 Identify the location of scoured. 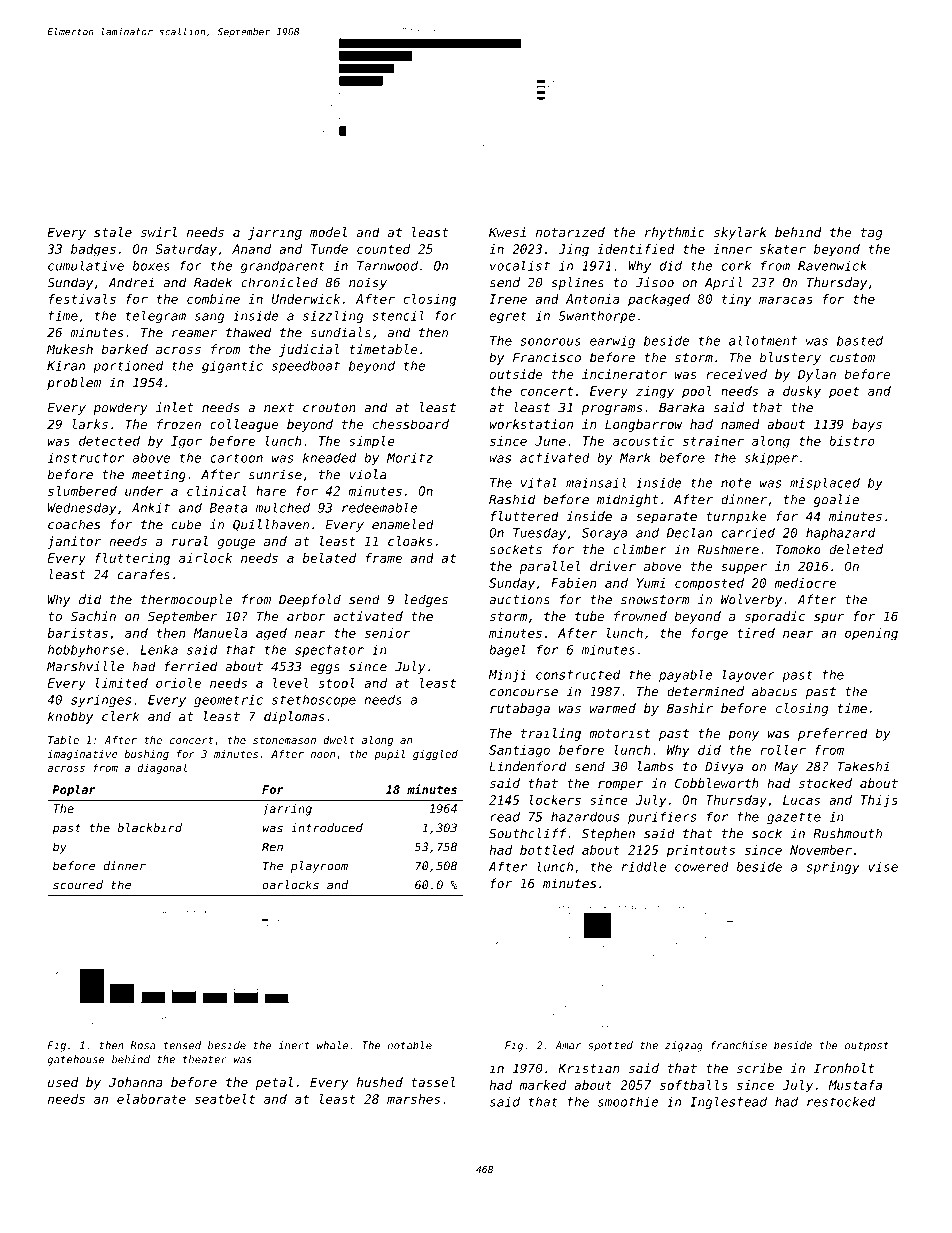
(78, 885).
